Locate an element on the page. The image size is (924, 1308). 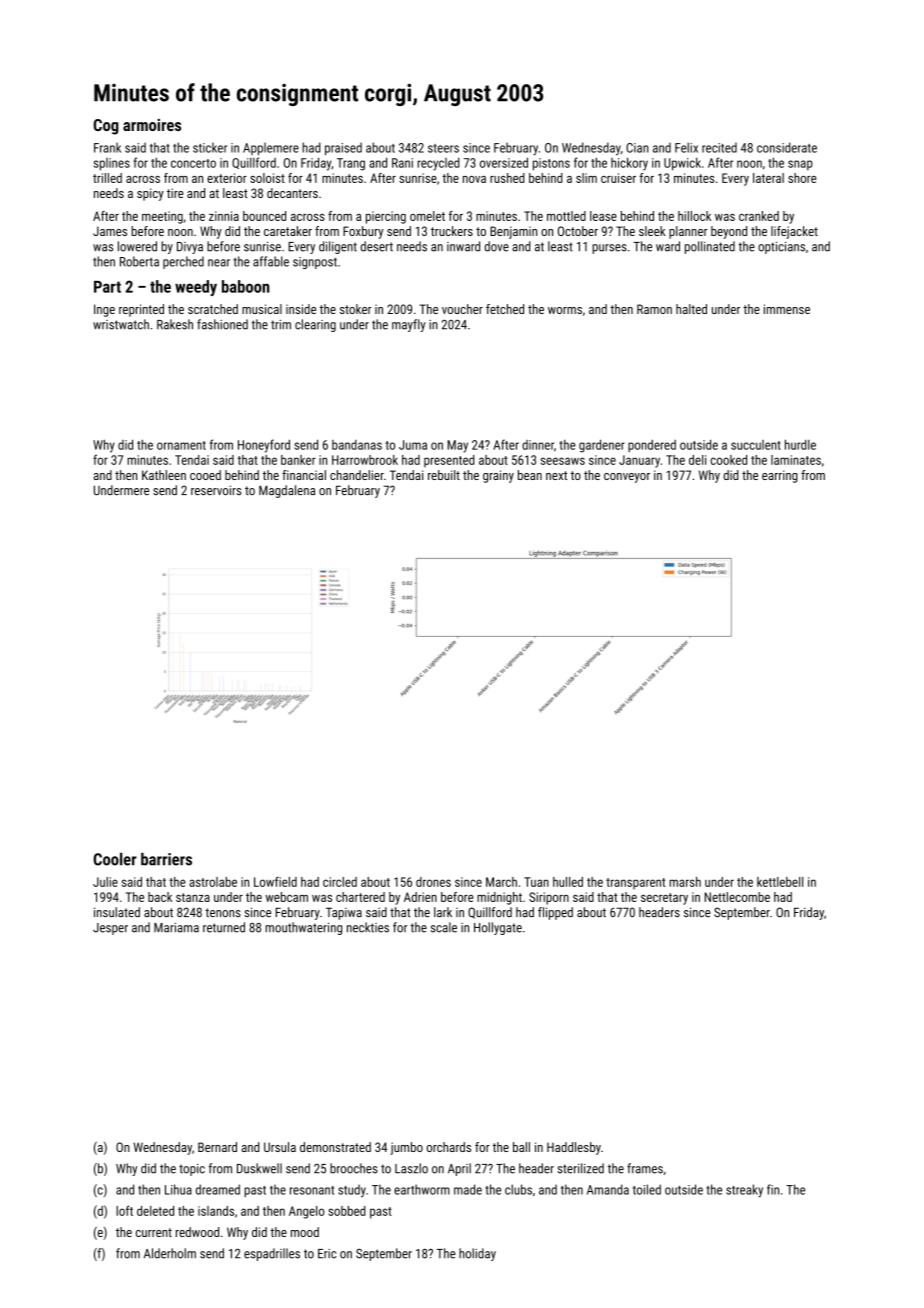
insulated is located at coordinates (117, 912).
